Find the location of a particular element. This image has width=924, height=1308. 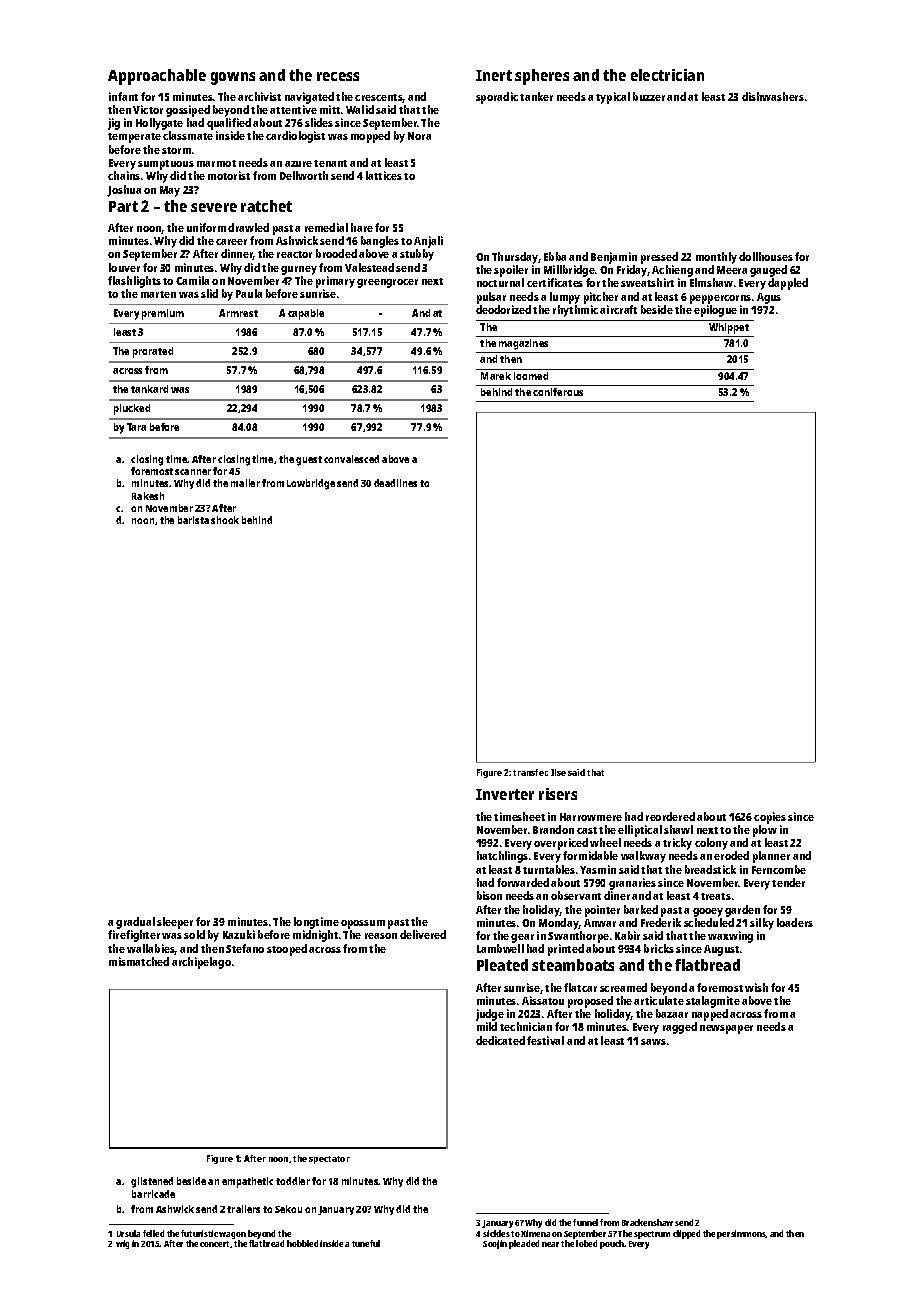

mailer is located at coordinates (245, 483).
